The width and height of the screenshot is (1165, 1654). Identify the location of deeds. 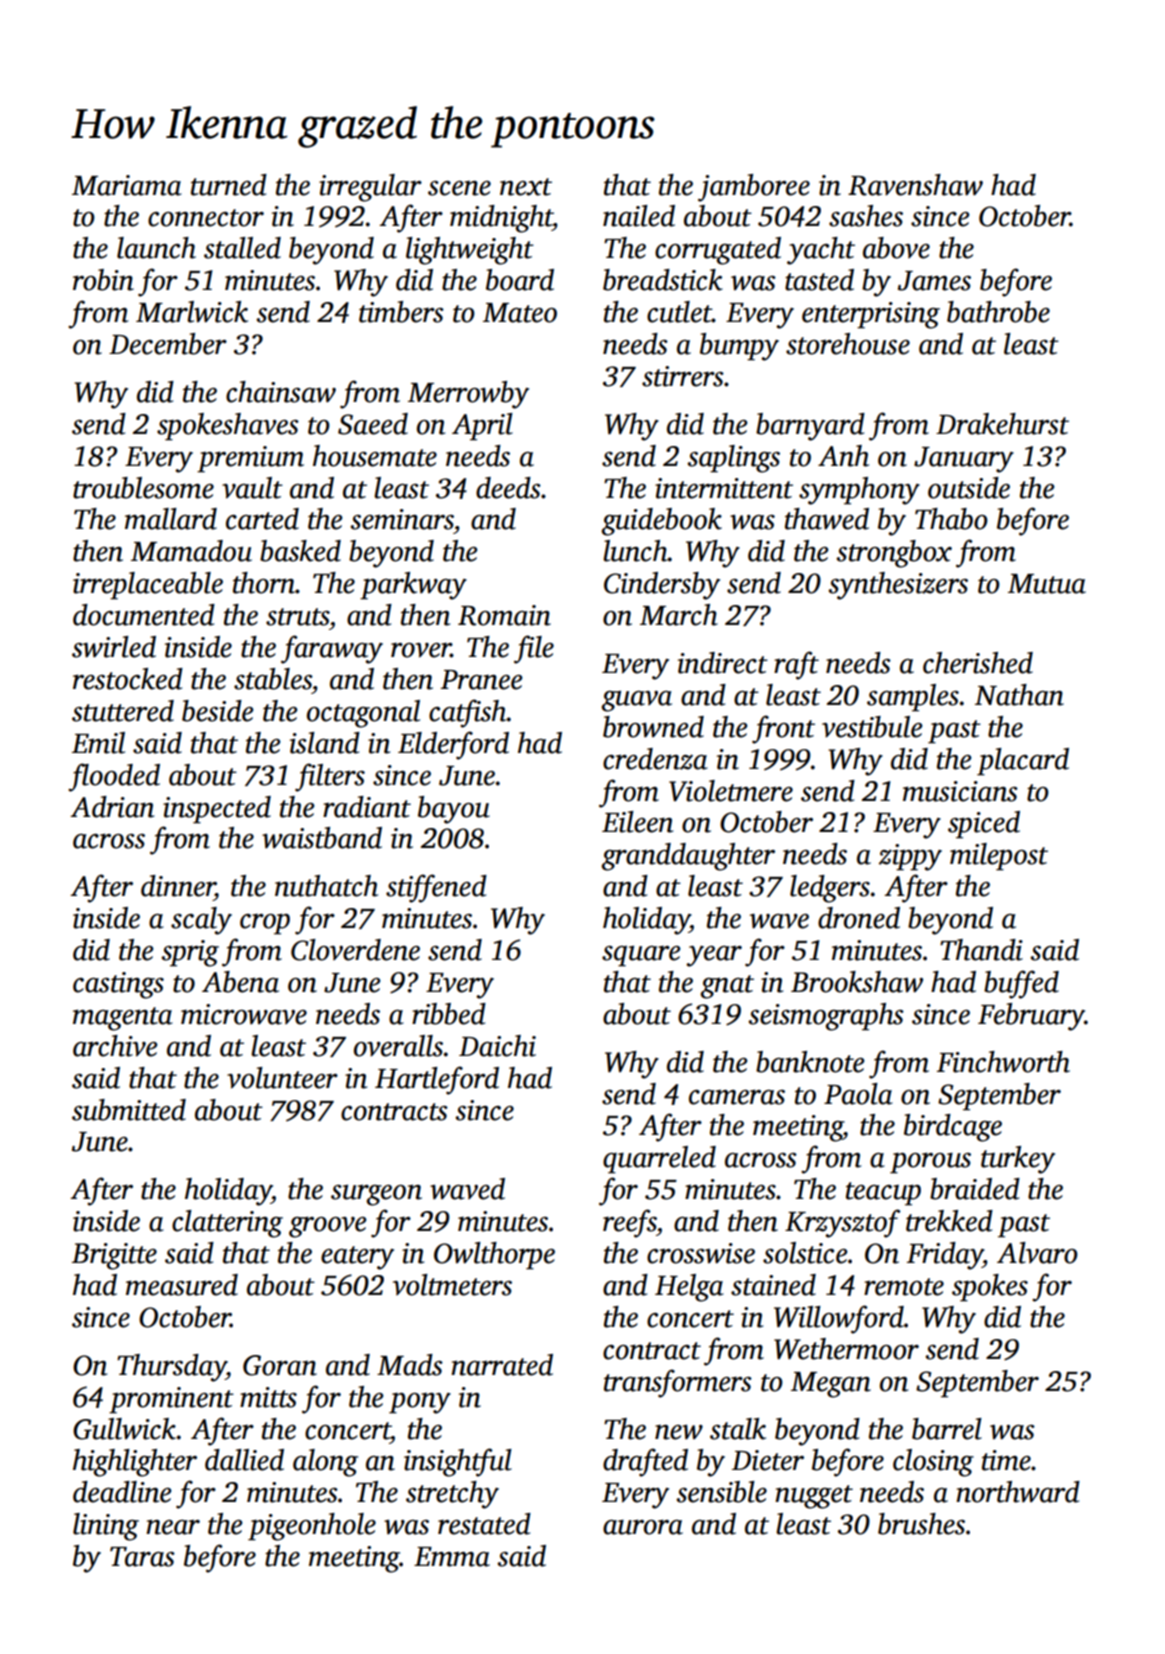
(508, 488).
